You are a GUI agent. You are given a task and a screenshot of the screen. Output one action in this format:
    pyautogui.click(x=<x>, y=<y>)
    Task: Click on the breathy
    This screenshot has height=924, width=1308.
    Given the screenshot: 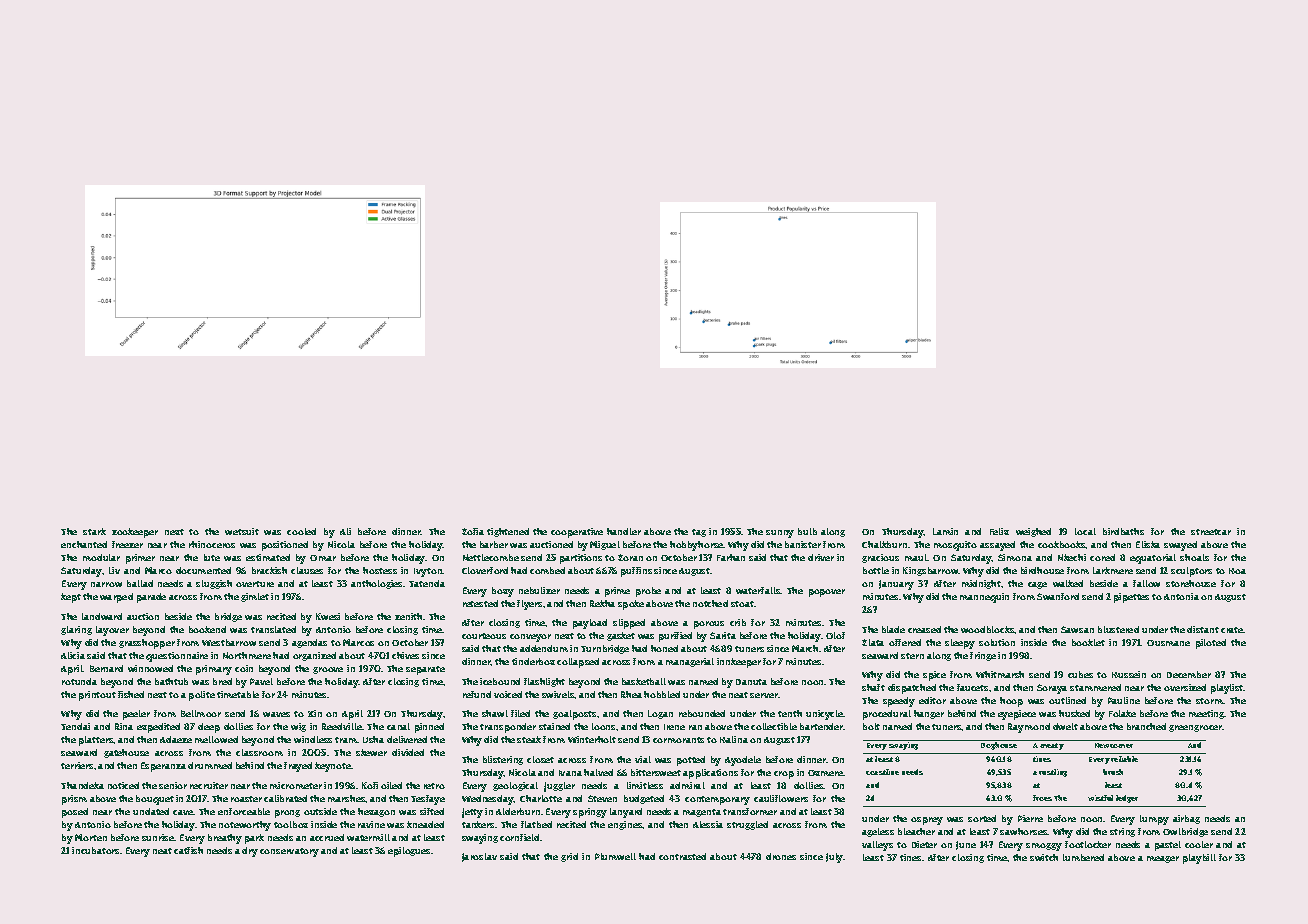 What is the action you would take?
    pyautogui.click(x=225, y=839)
